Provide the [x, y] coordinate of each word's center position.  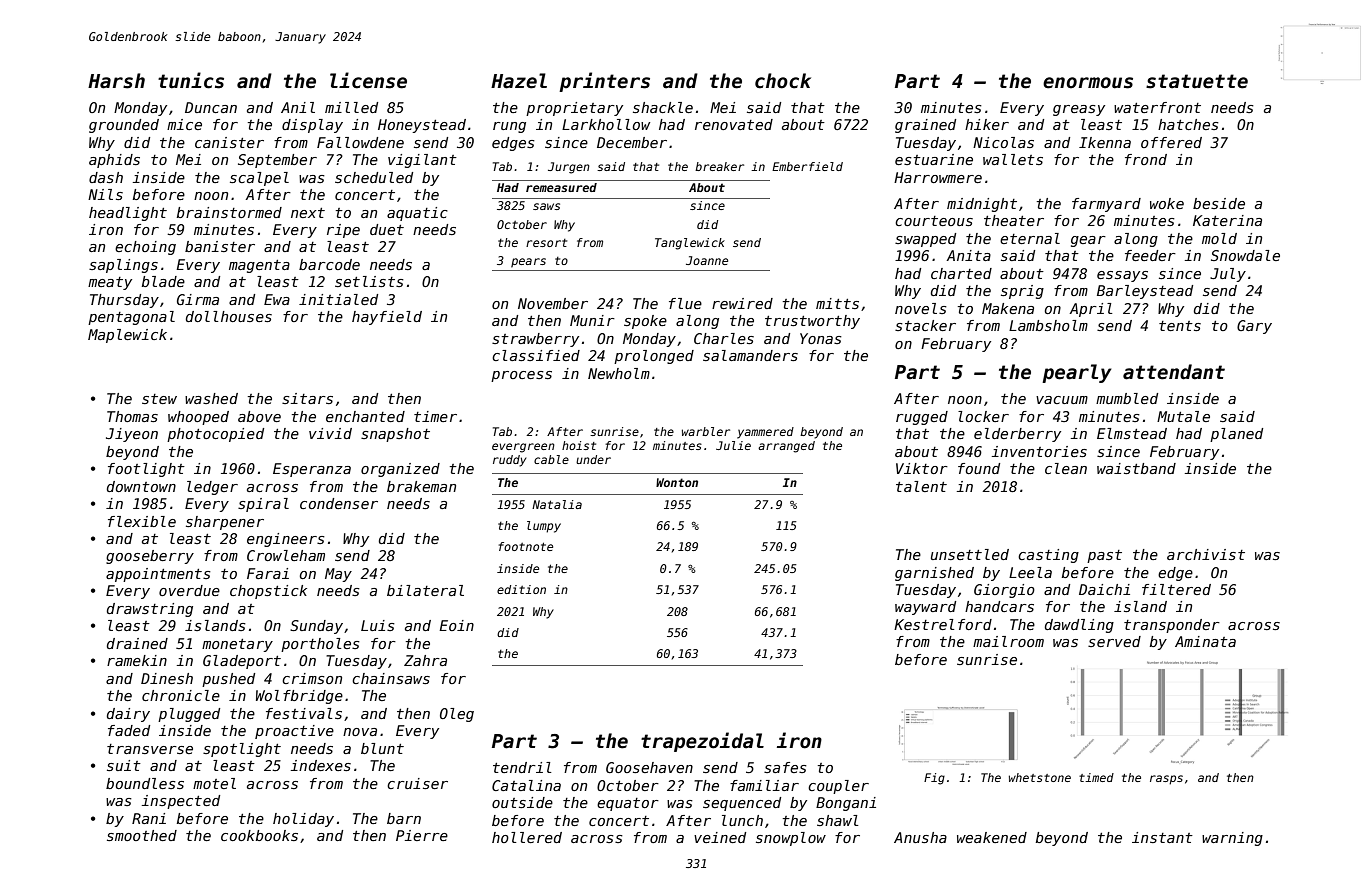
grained [925, 126]
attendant [1174, 372]
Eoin [456, 625]
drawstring [150, 610]
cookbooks [259, 835]
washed [211, 398]
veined [720, 837]
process [521, 376]
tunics [191, 80]
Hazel [519, 81]
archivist [1206, 554]
